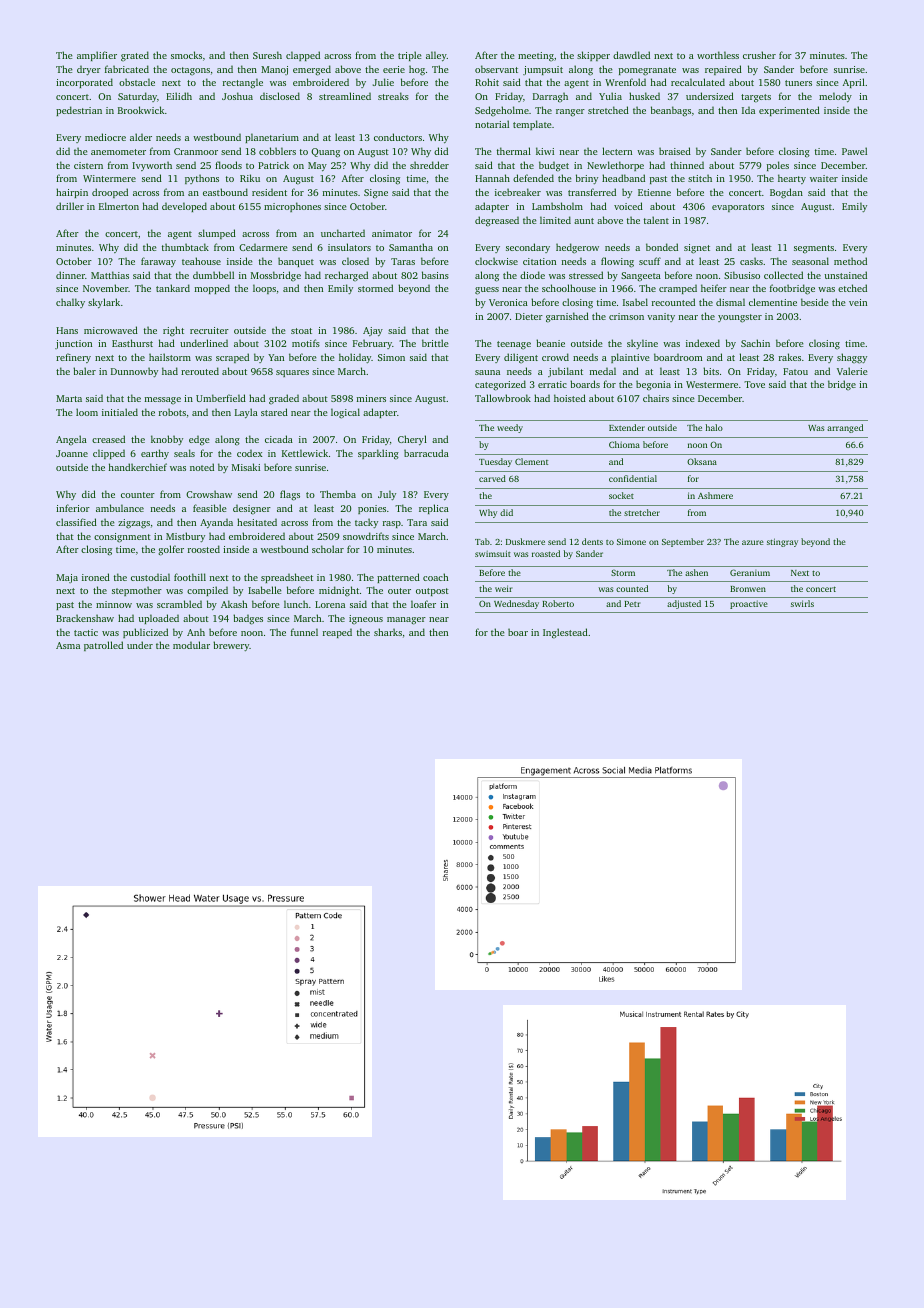 This screenshot has height=1308, width=924. What do you see at coordinates (186, 55) in the screenshot?
I see `smocks` at bounding box center [186, 55].
